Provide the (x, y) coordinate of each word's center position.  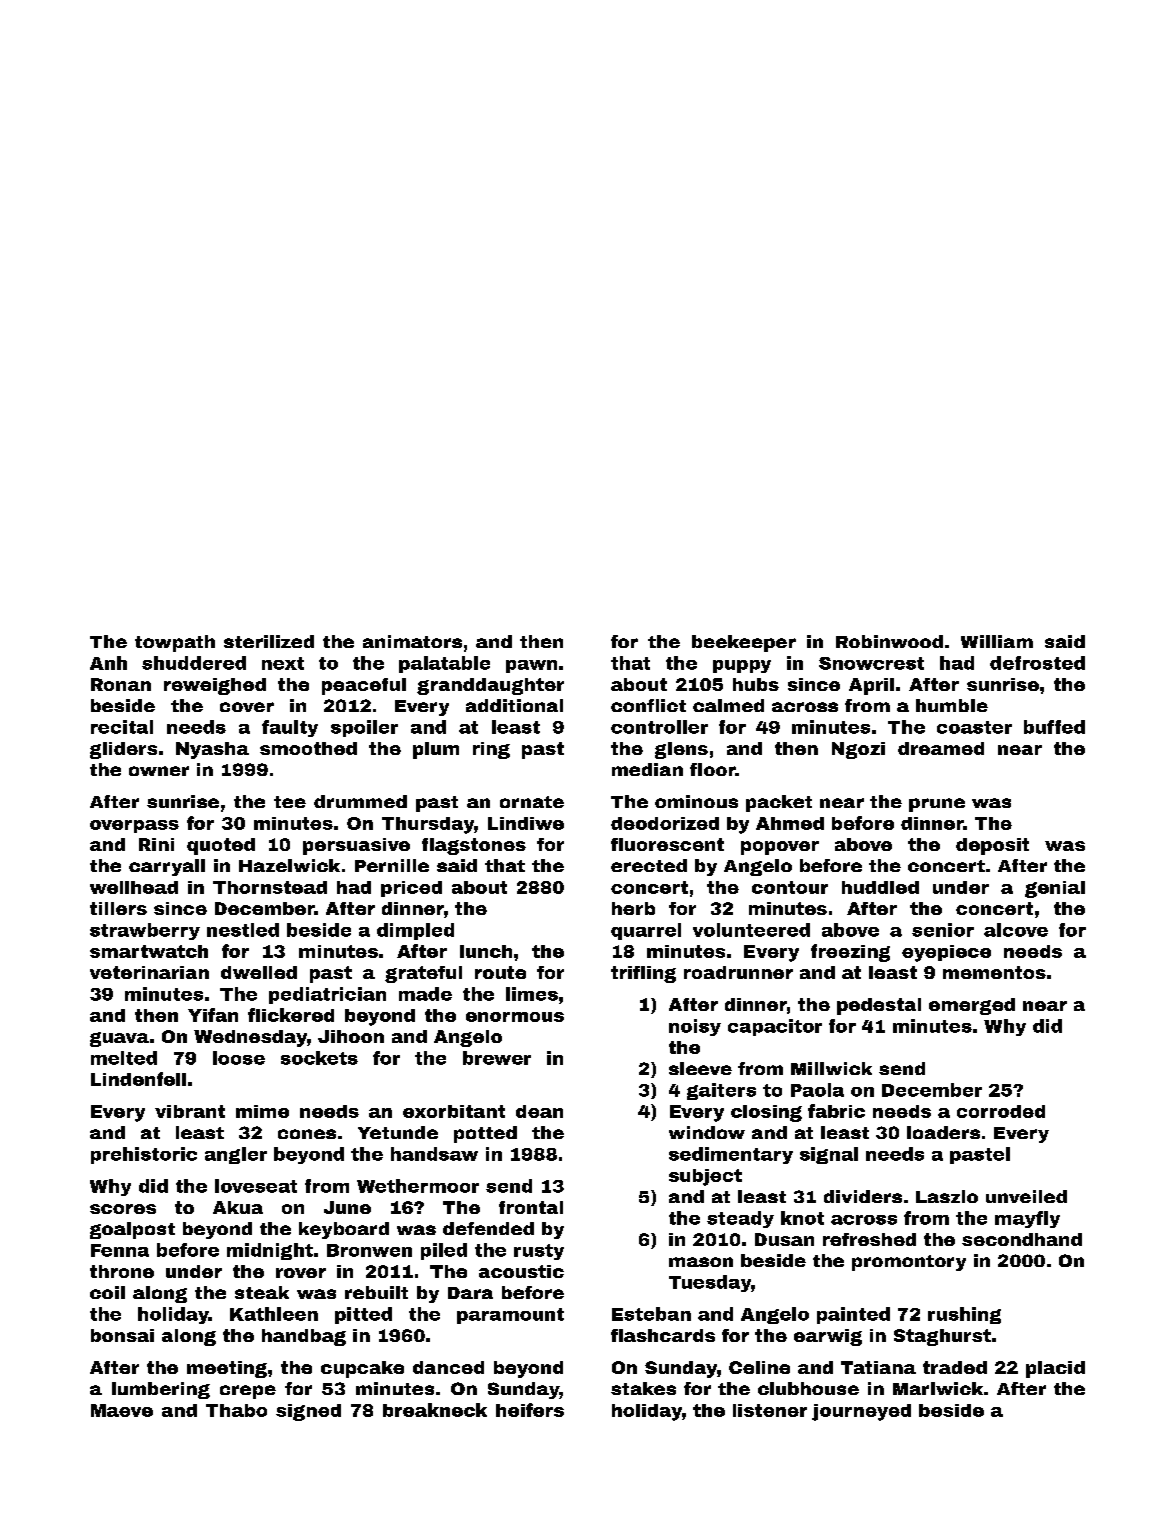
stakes (643, 1388)
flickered (291, 1015)
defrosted (1037, 663)
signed (308, 1412)
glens (681, 750)
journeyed (861, 1412)
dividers (863, 1196)
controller (659, 727)
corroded (1001, 1111)
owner (159, 771)
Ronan (121, 684)
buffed (1054, 727)
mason (701, 1262)
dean (539, 1111)
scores (123, 1209)
